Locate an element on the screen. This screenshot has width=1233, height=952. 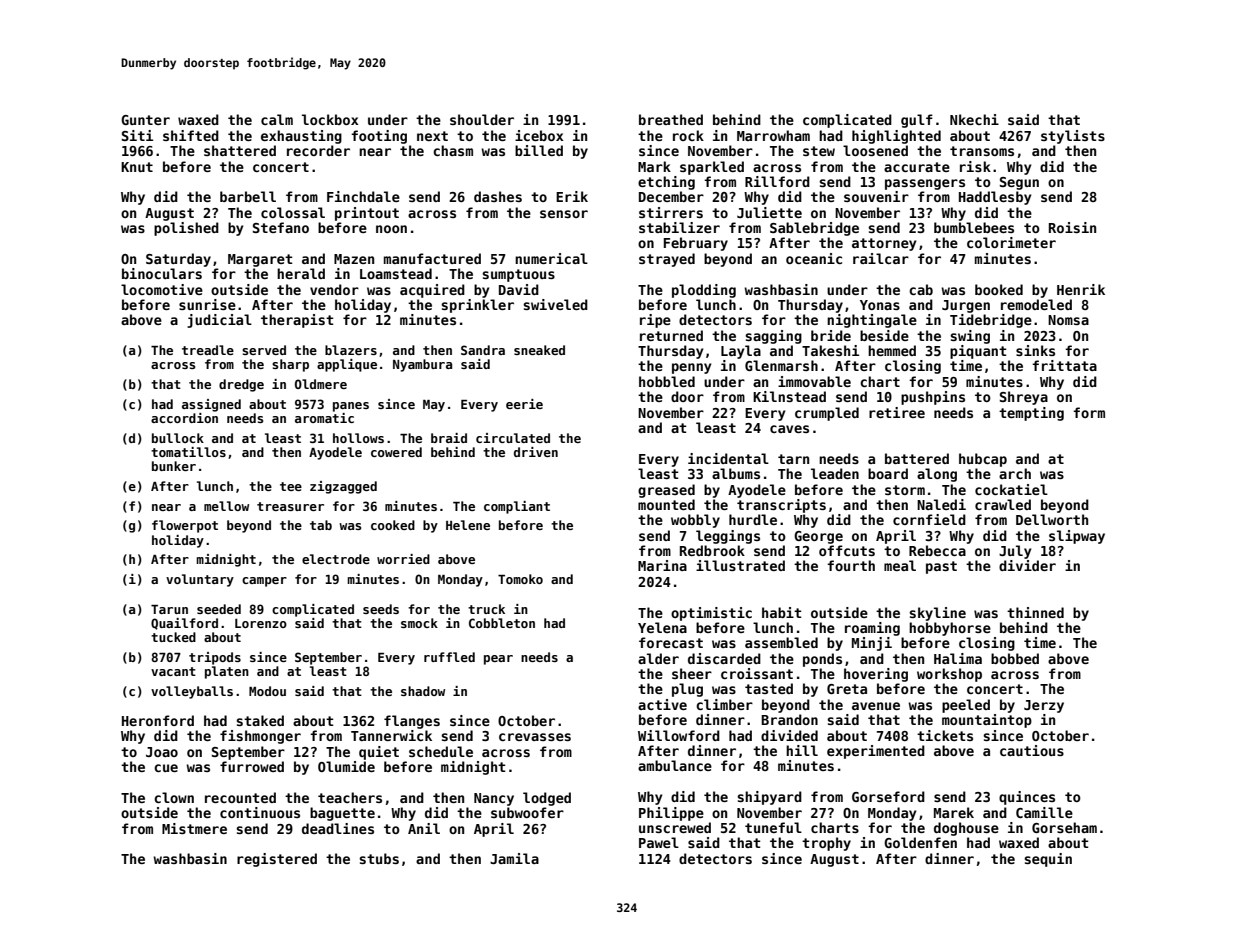
compliant is located at coordinates (517, 507).
